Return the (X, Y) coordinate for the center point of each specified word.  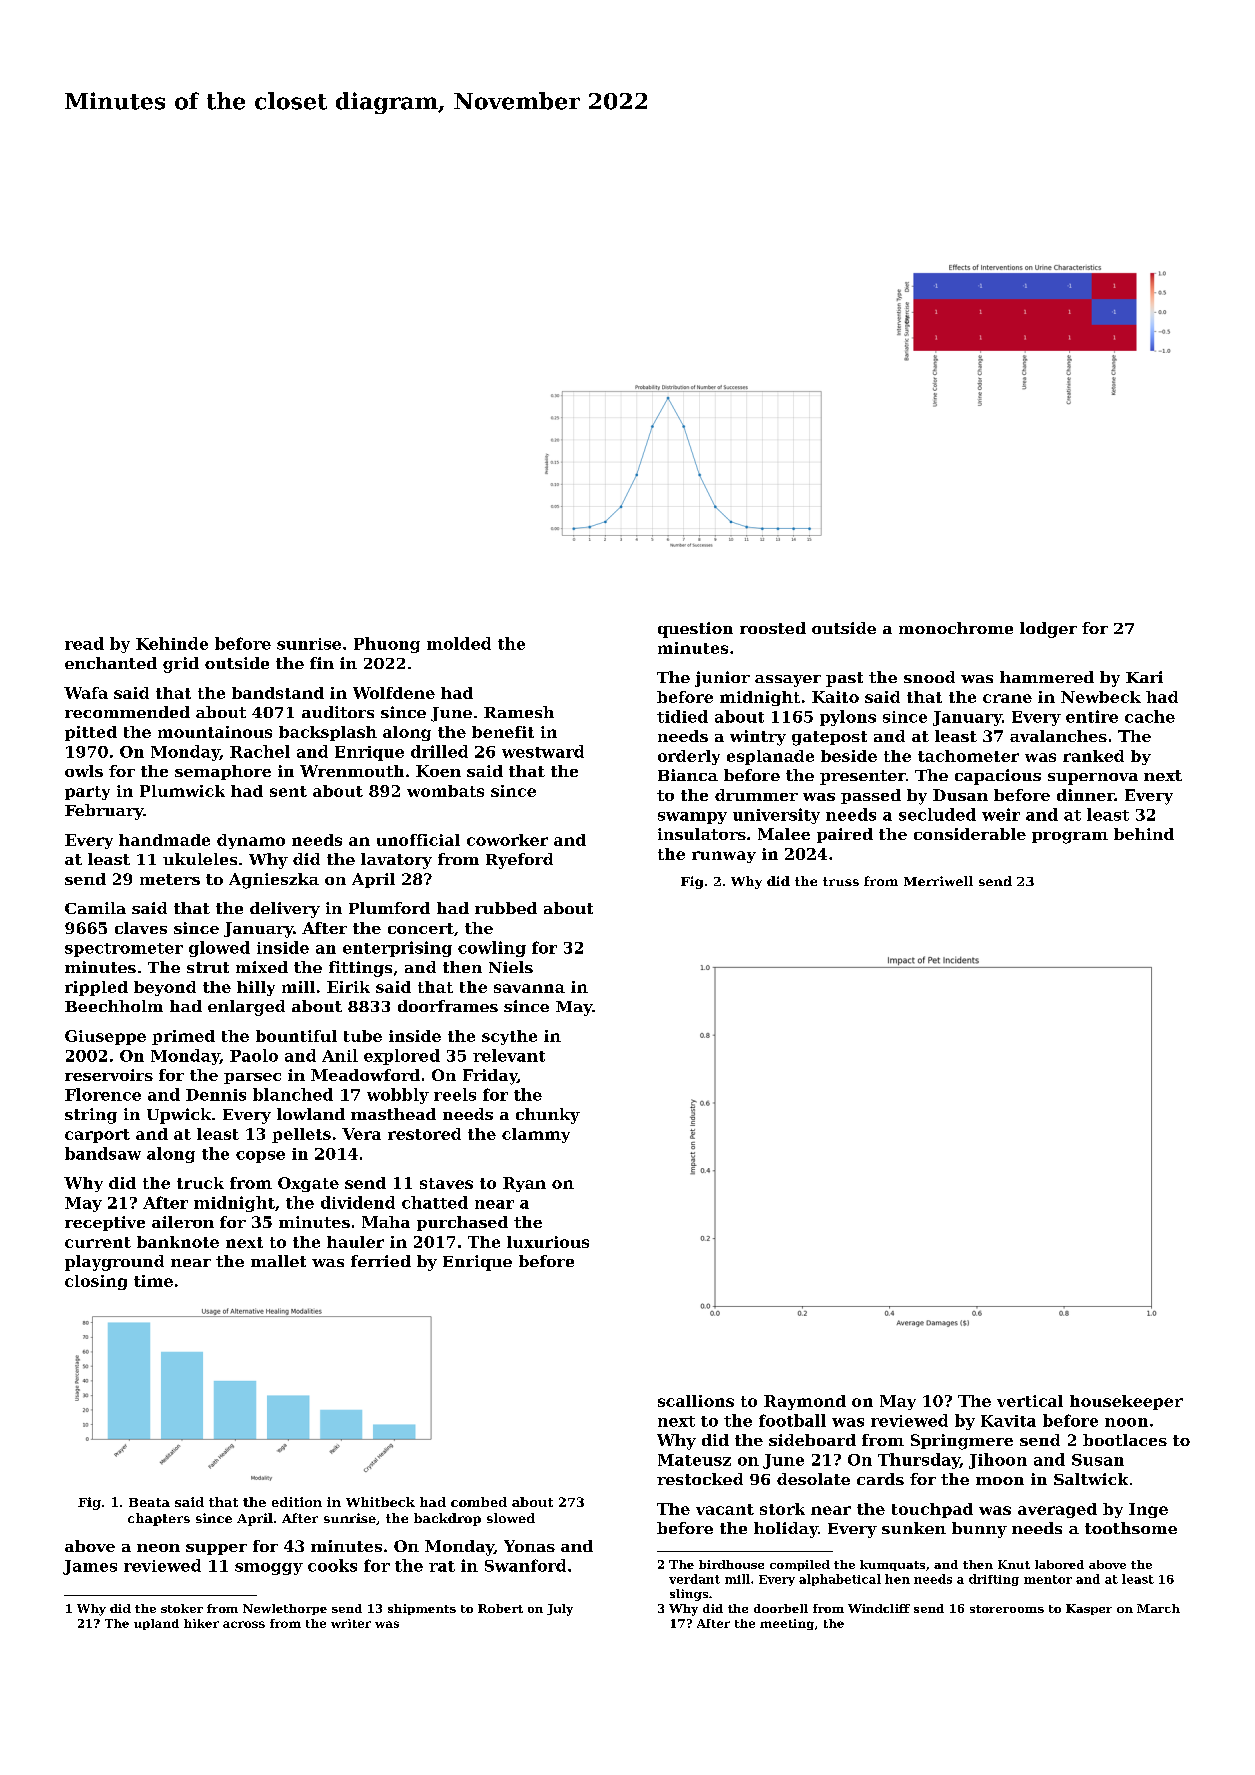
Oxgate (308, 1184)
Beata (149, 1502)
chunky (548, 1116)
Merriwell (938, 881)
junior (722, 679)
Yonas (529, 1546)
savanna (529, 988)
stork (782, 1509)
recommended (127, 712)
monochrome (956, 628)
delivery (285, 910)
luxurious (548, 1242)
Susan (1098, 1460)
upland (156, 1624)
